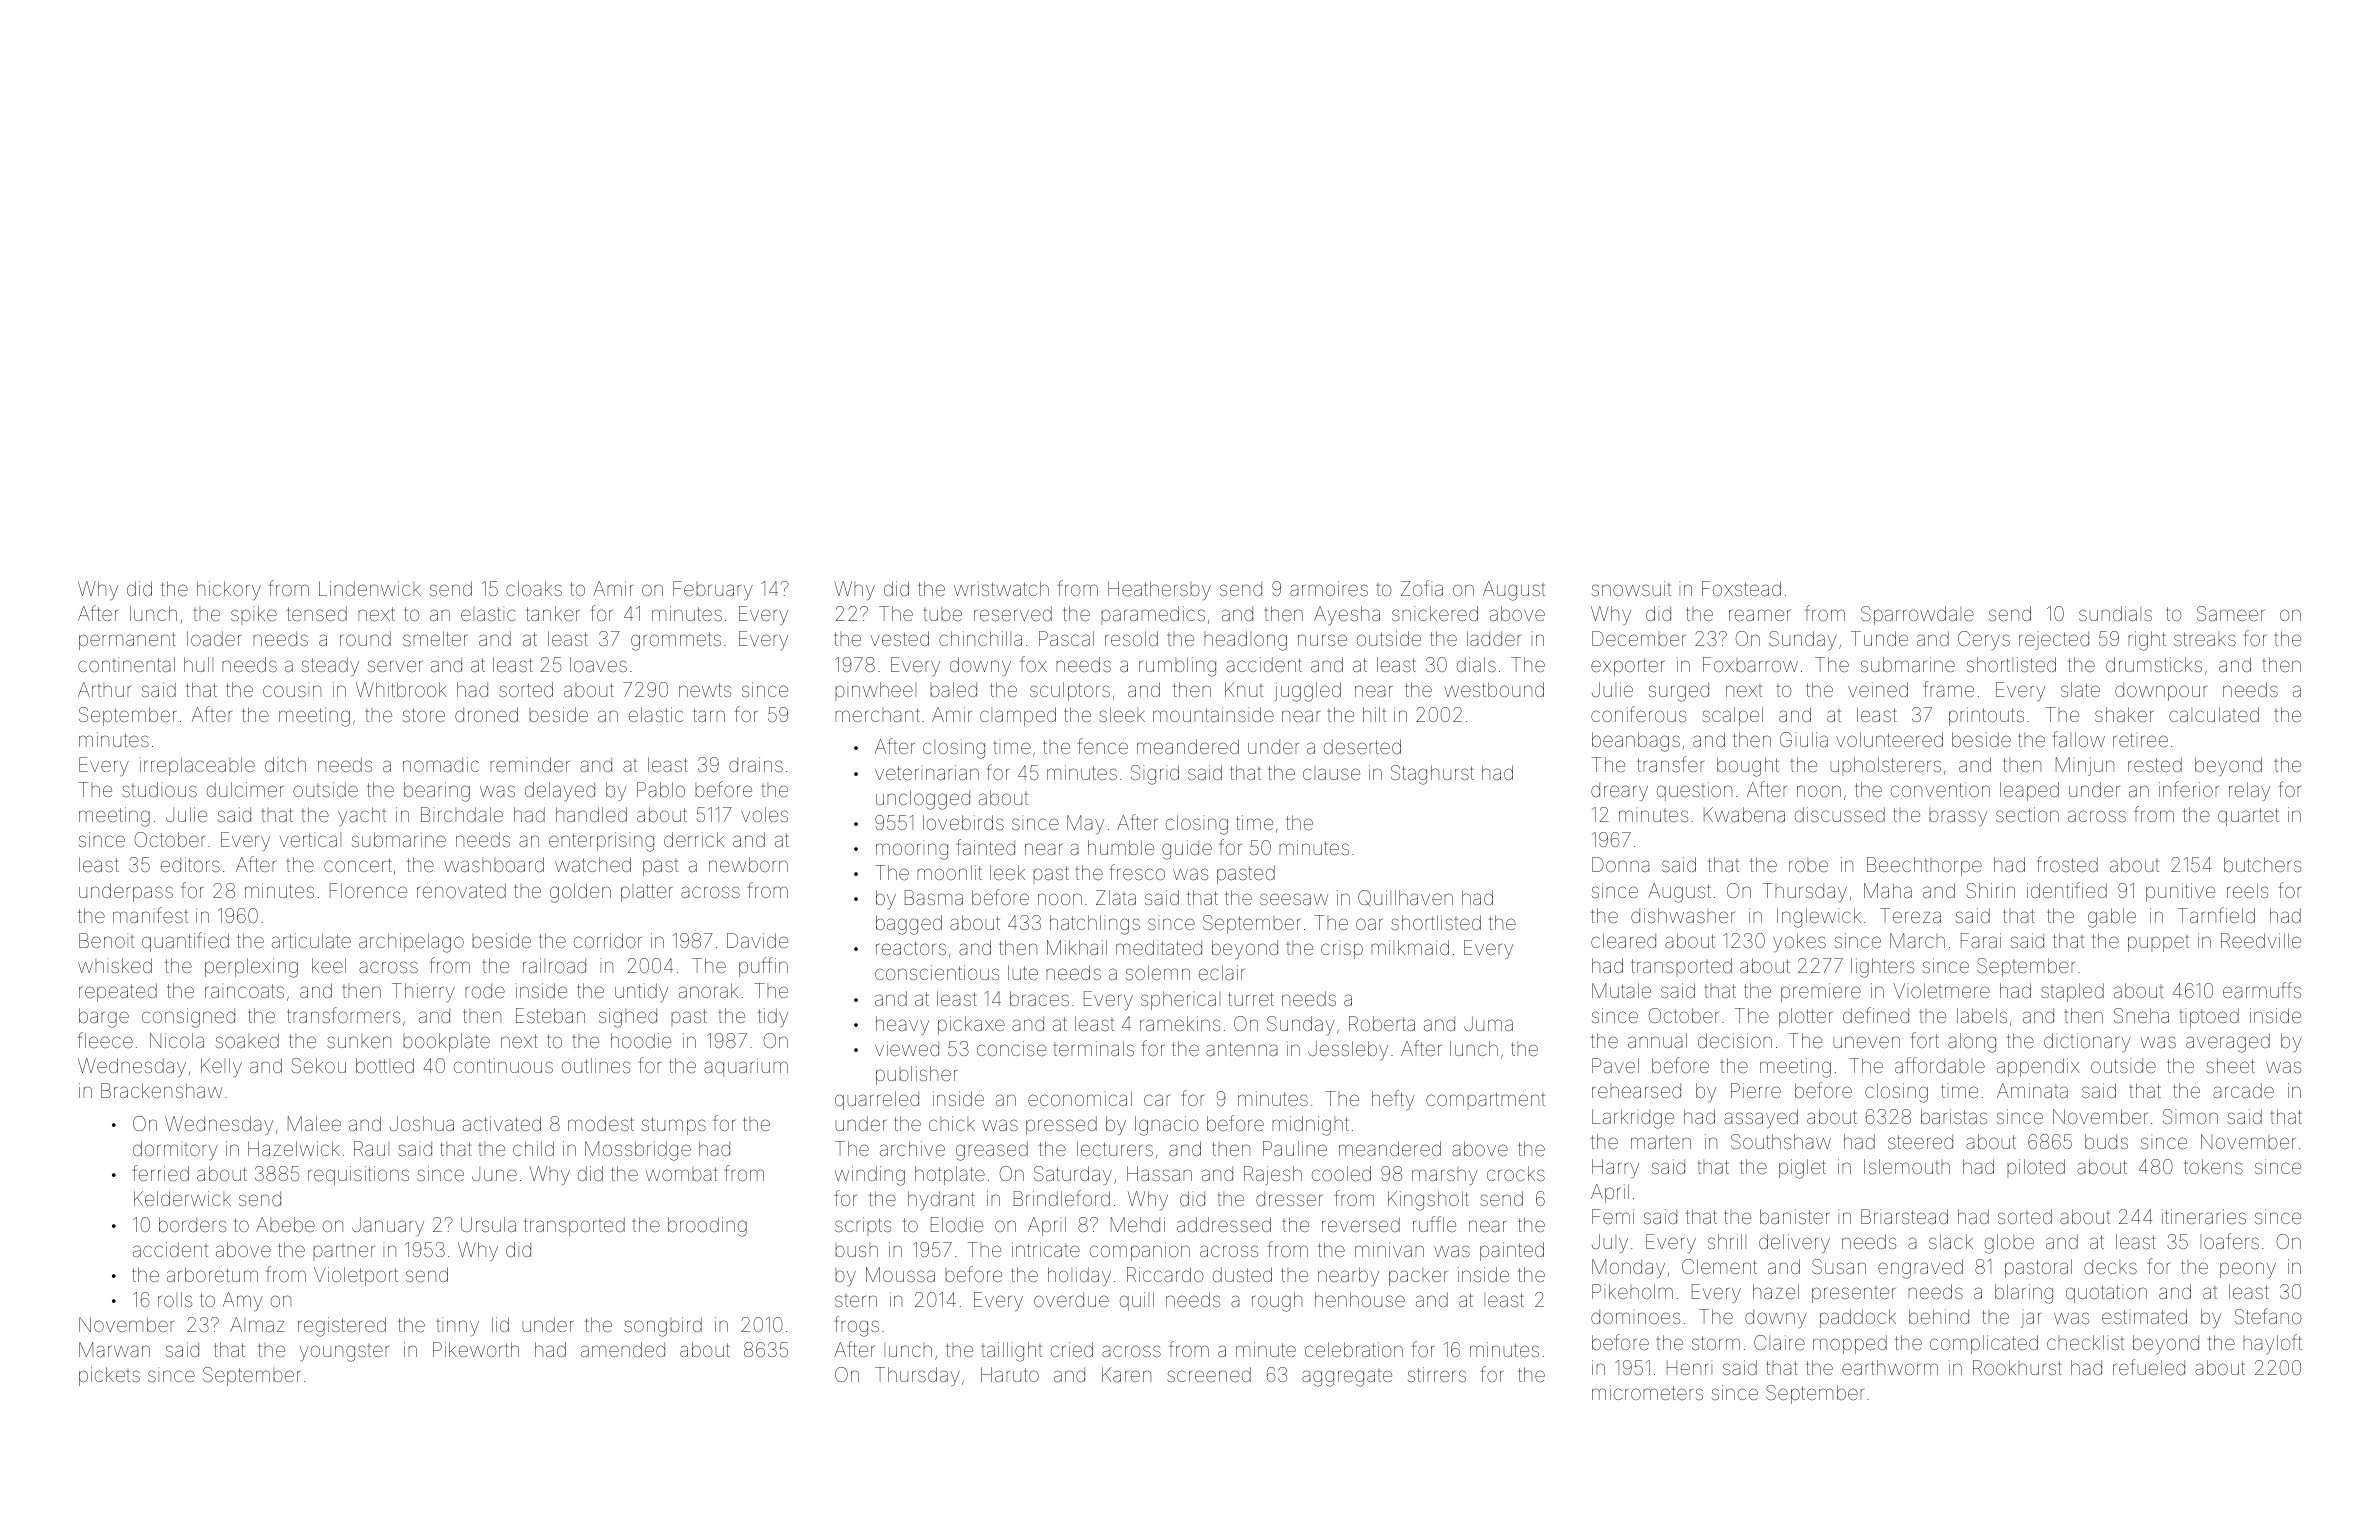  Describe the element at coordinates (1180, 1023) in the screenshot. I see `ramekins` at that location.
